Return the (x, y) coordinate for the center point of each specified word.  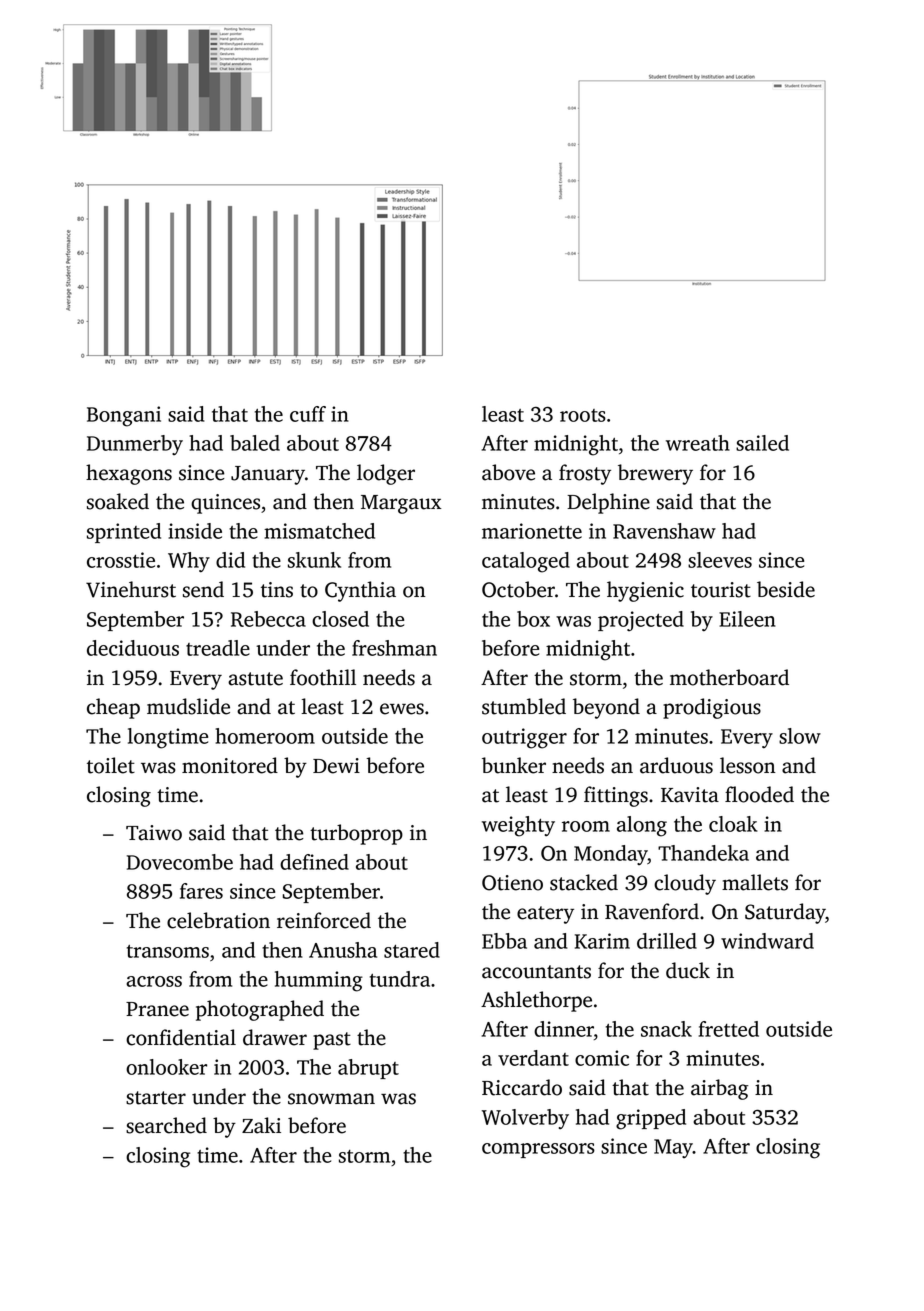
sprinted (124, 533)
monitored (230, 765)
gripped (651, 1119)
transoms (168, 951)
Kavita (690, 795)
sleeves (720, 560)
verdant (533, 1058)
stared (412, 950)
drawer (275, 1037)
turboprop (356, 834)
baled (255, 443)
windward (767, 941)
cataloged (526, 562)
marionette (532, 531)
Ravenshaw (664, 531)
